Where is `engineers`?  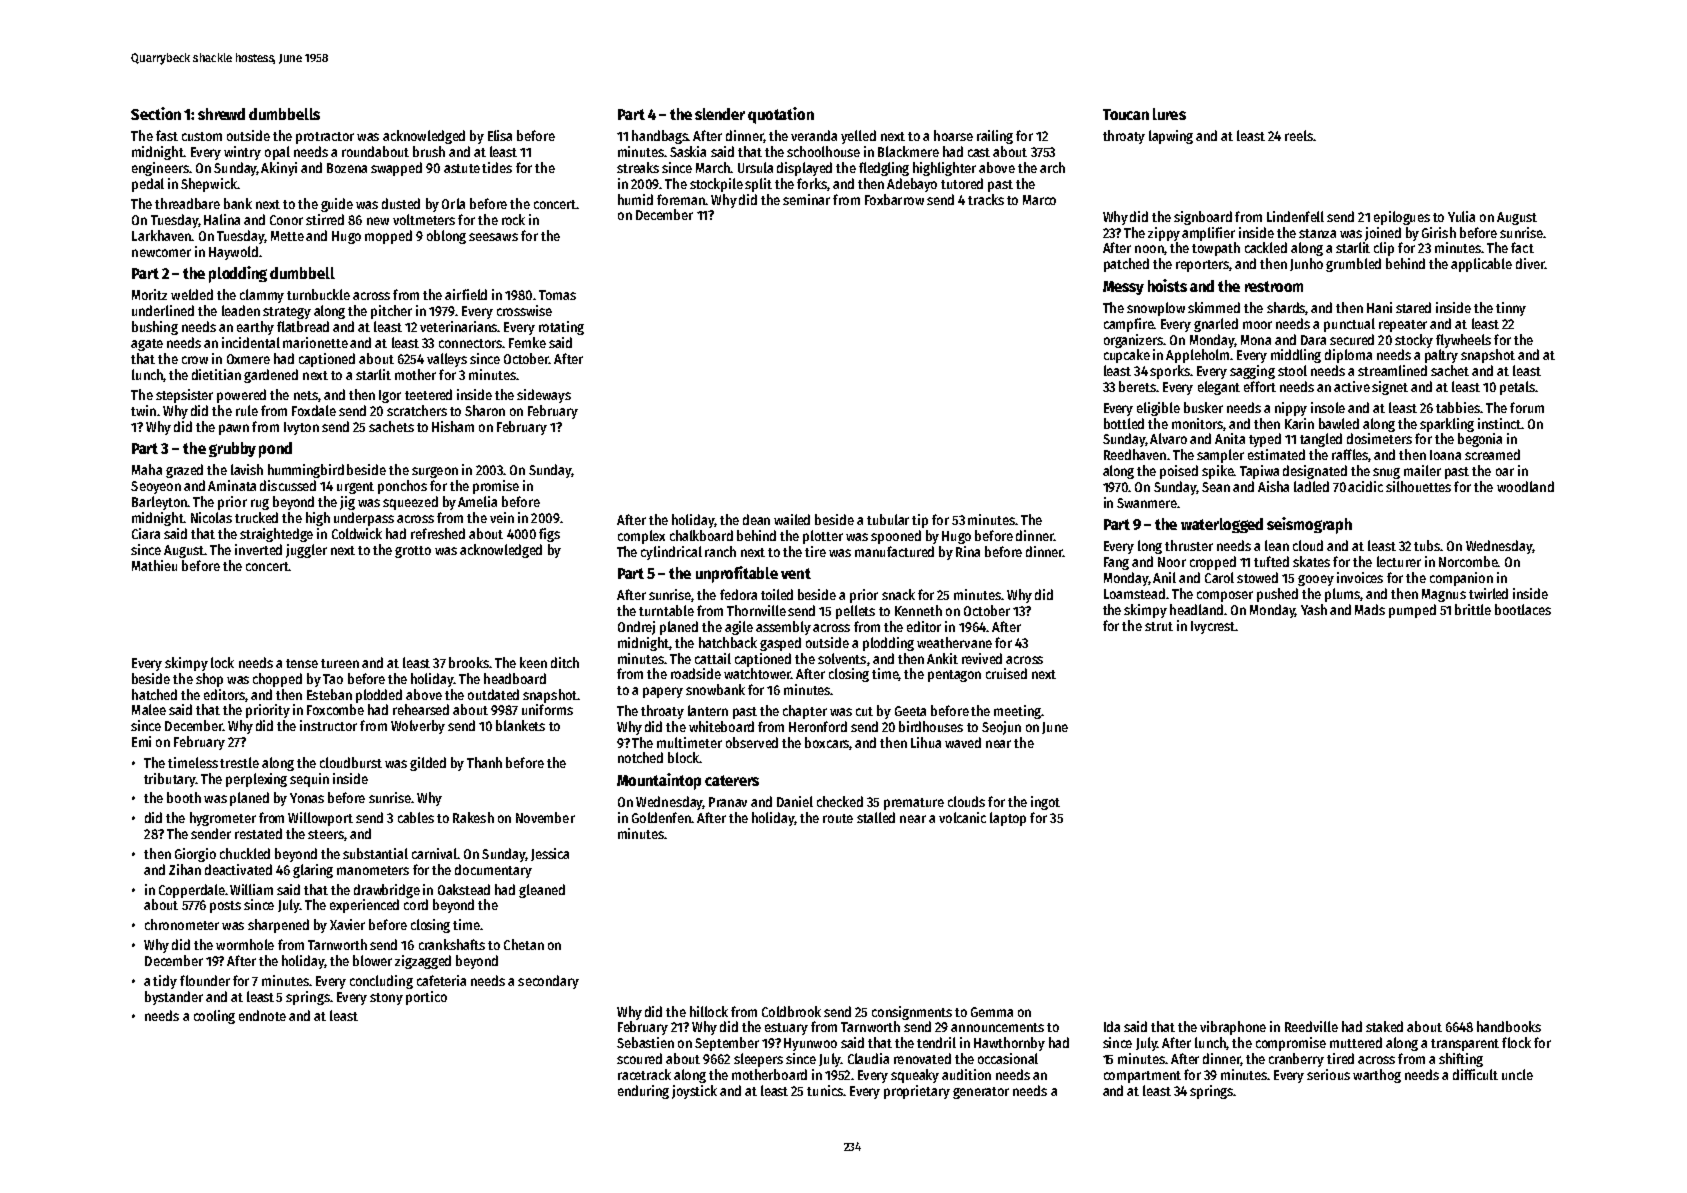
engineers is located at coordinates (160, 169).
